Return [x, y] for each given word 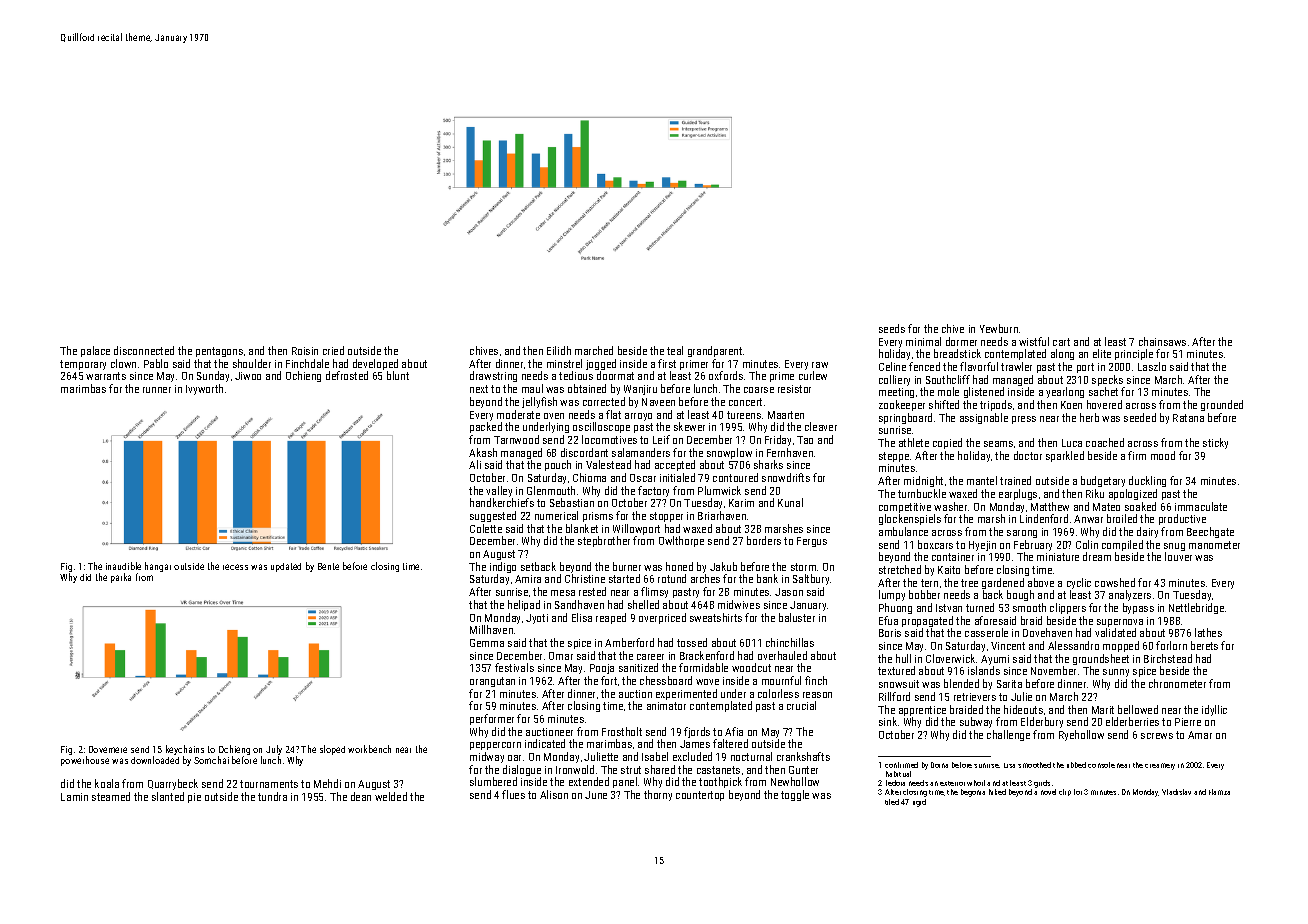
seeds [892, 328]
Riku [1095, 493]
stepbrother [604, 541]
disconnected [144, 350]
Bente [328, 566]
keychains [185, 750]
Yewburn [999, 328]
